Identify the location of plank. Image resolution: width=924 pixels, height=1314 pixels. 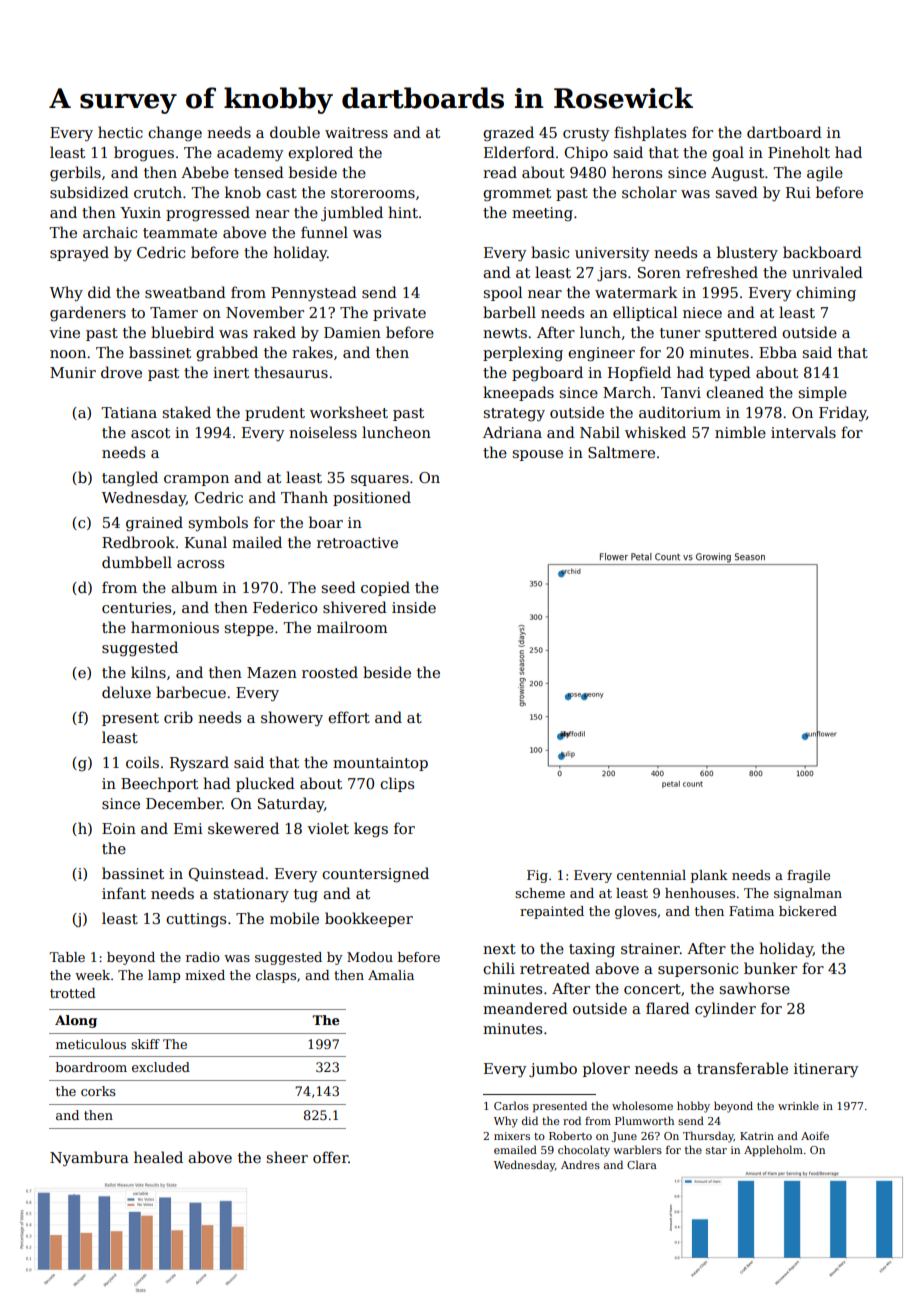
(709, 876).
